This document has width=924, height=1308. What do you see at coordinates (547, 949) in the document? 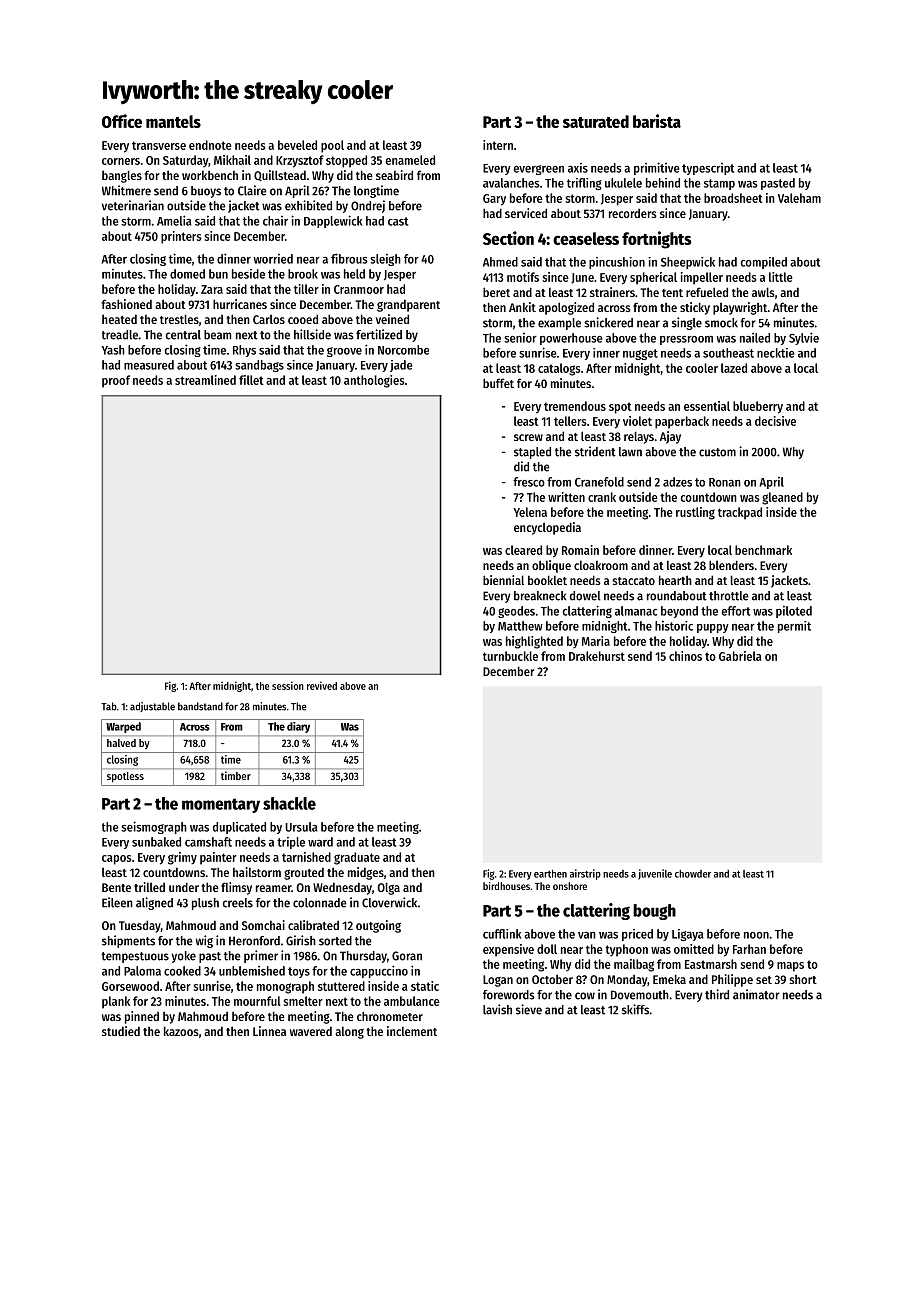
I see `doll` at bounding box center [547, 949].
